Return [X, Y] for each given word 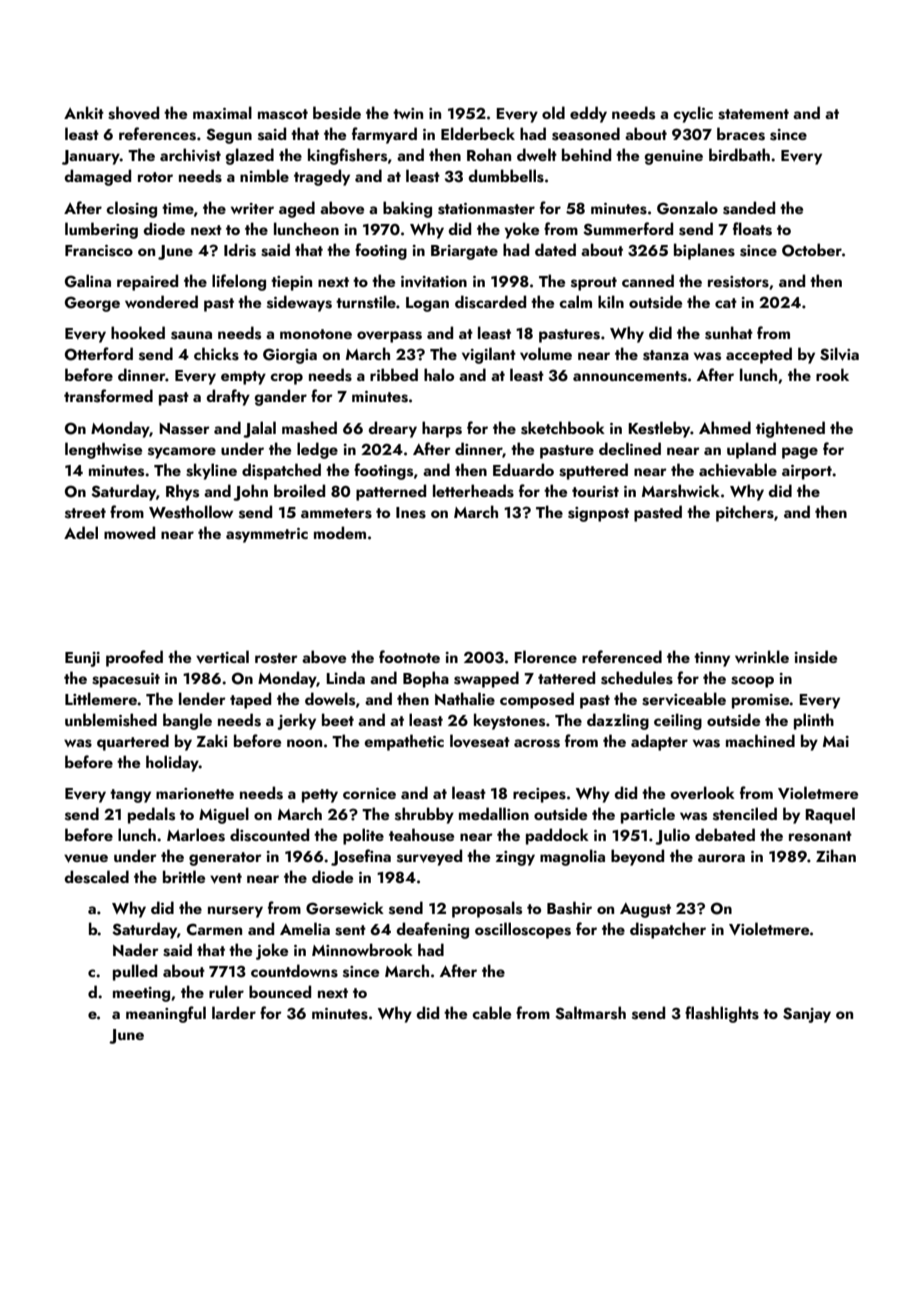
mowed [129, 532]
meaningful [166, 1014]
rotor [155, 177]
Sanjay [807, 1015]
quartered [133, 742]
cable [491, 1012]
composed [537, 700]
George [92, 304]
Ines [411, 513]
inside [816, 657]
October [812, 250]
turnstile [366, 302]
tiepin [291, 283]
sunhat [729, 333]
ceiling [678, 721]
